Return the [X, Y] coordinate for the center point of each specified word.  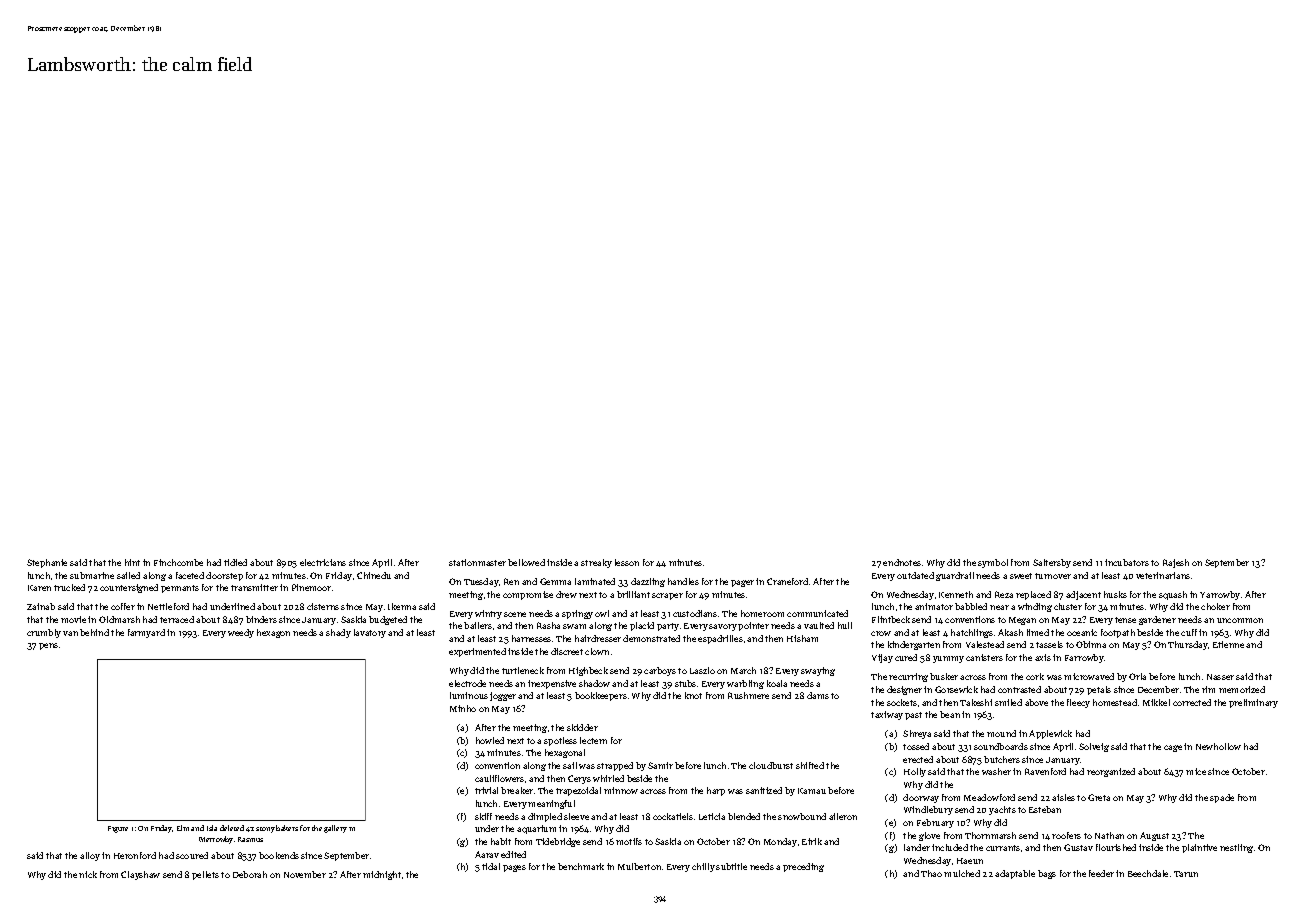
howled [490, 740]
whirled [608, 778]
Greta [1099, 797]
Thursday [1188, 645]
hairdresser [598, 638]
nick [88, 874]
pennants [180, 589]
